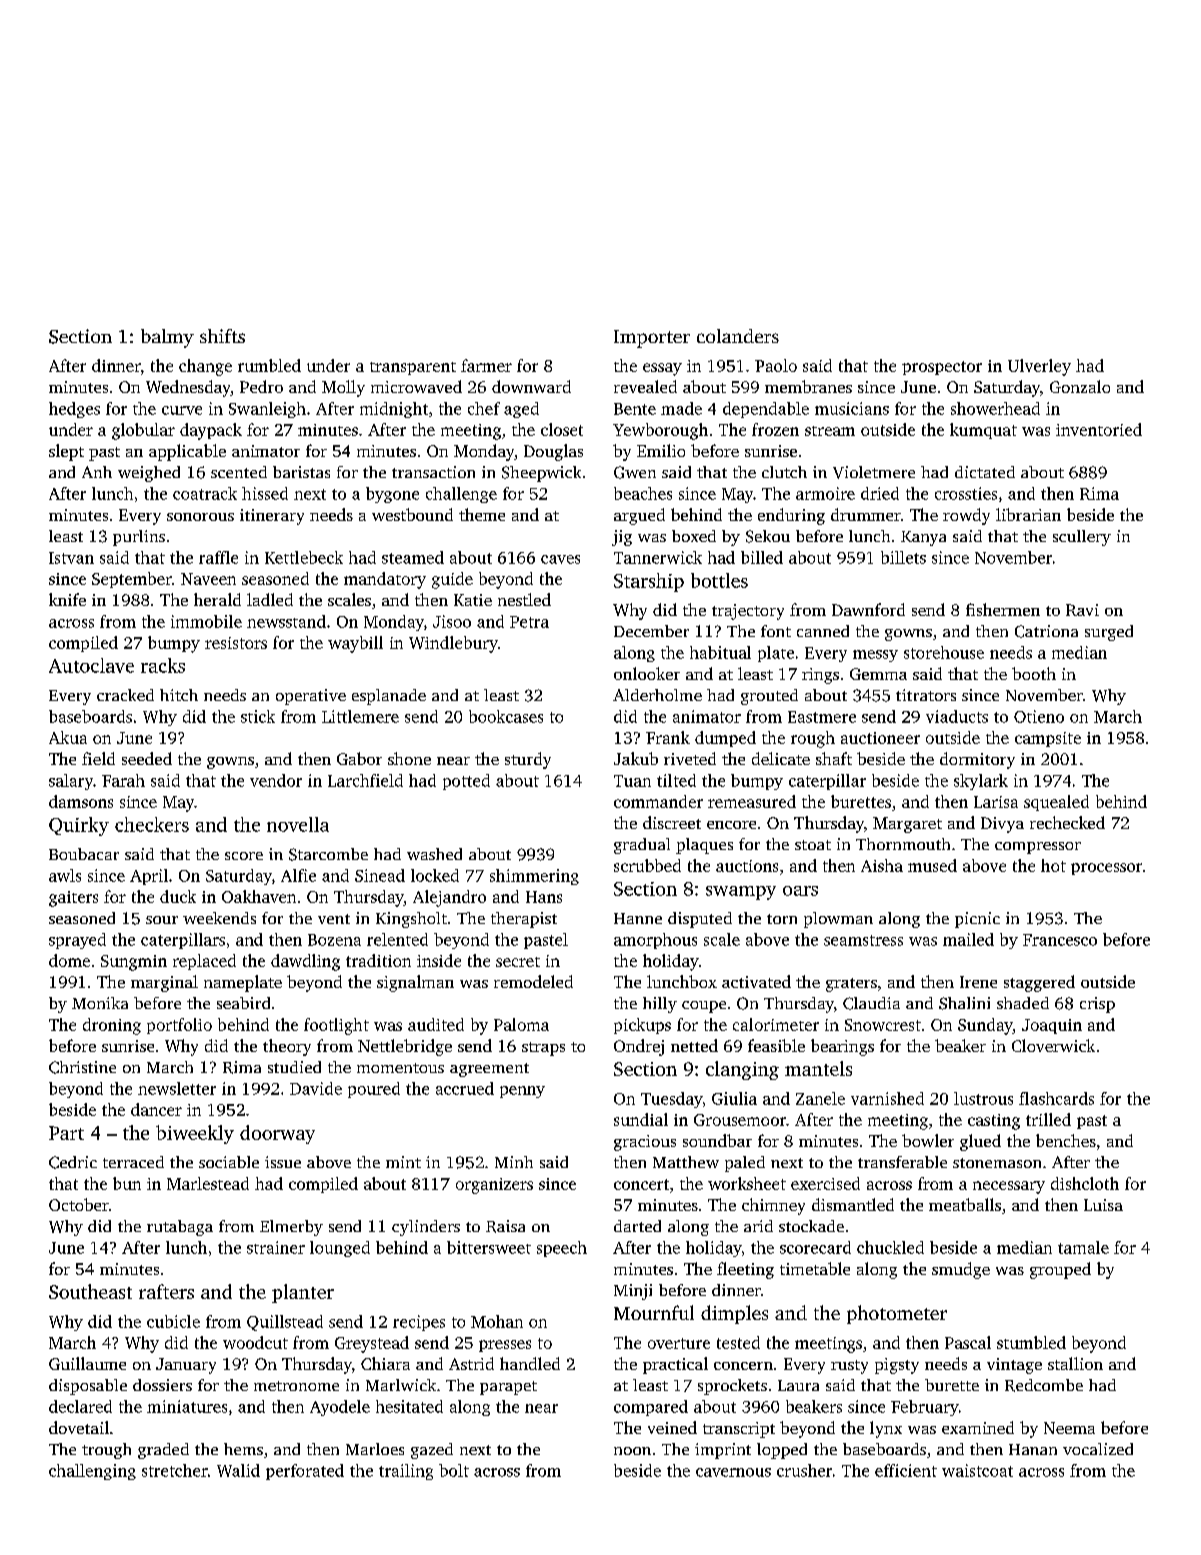  What do you see at coordinates (849, 1367) in the document?
I see `rusty` at bounding box center [849, 1367].
